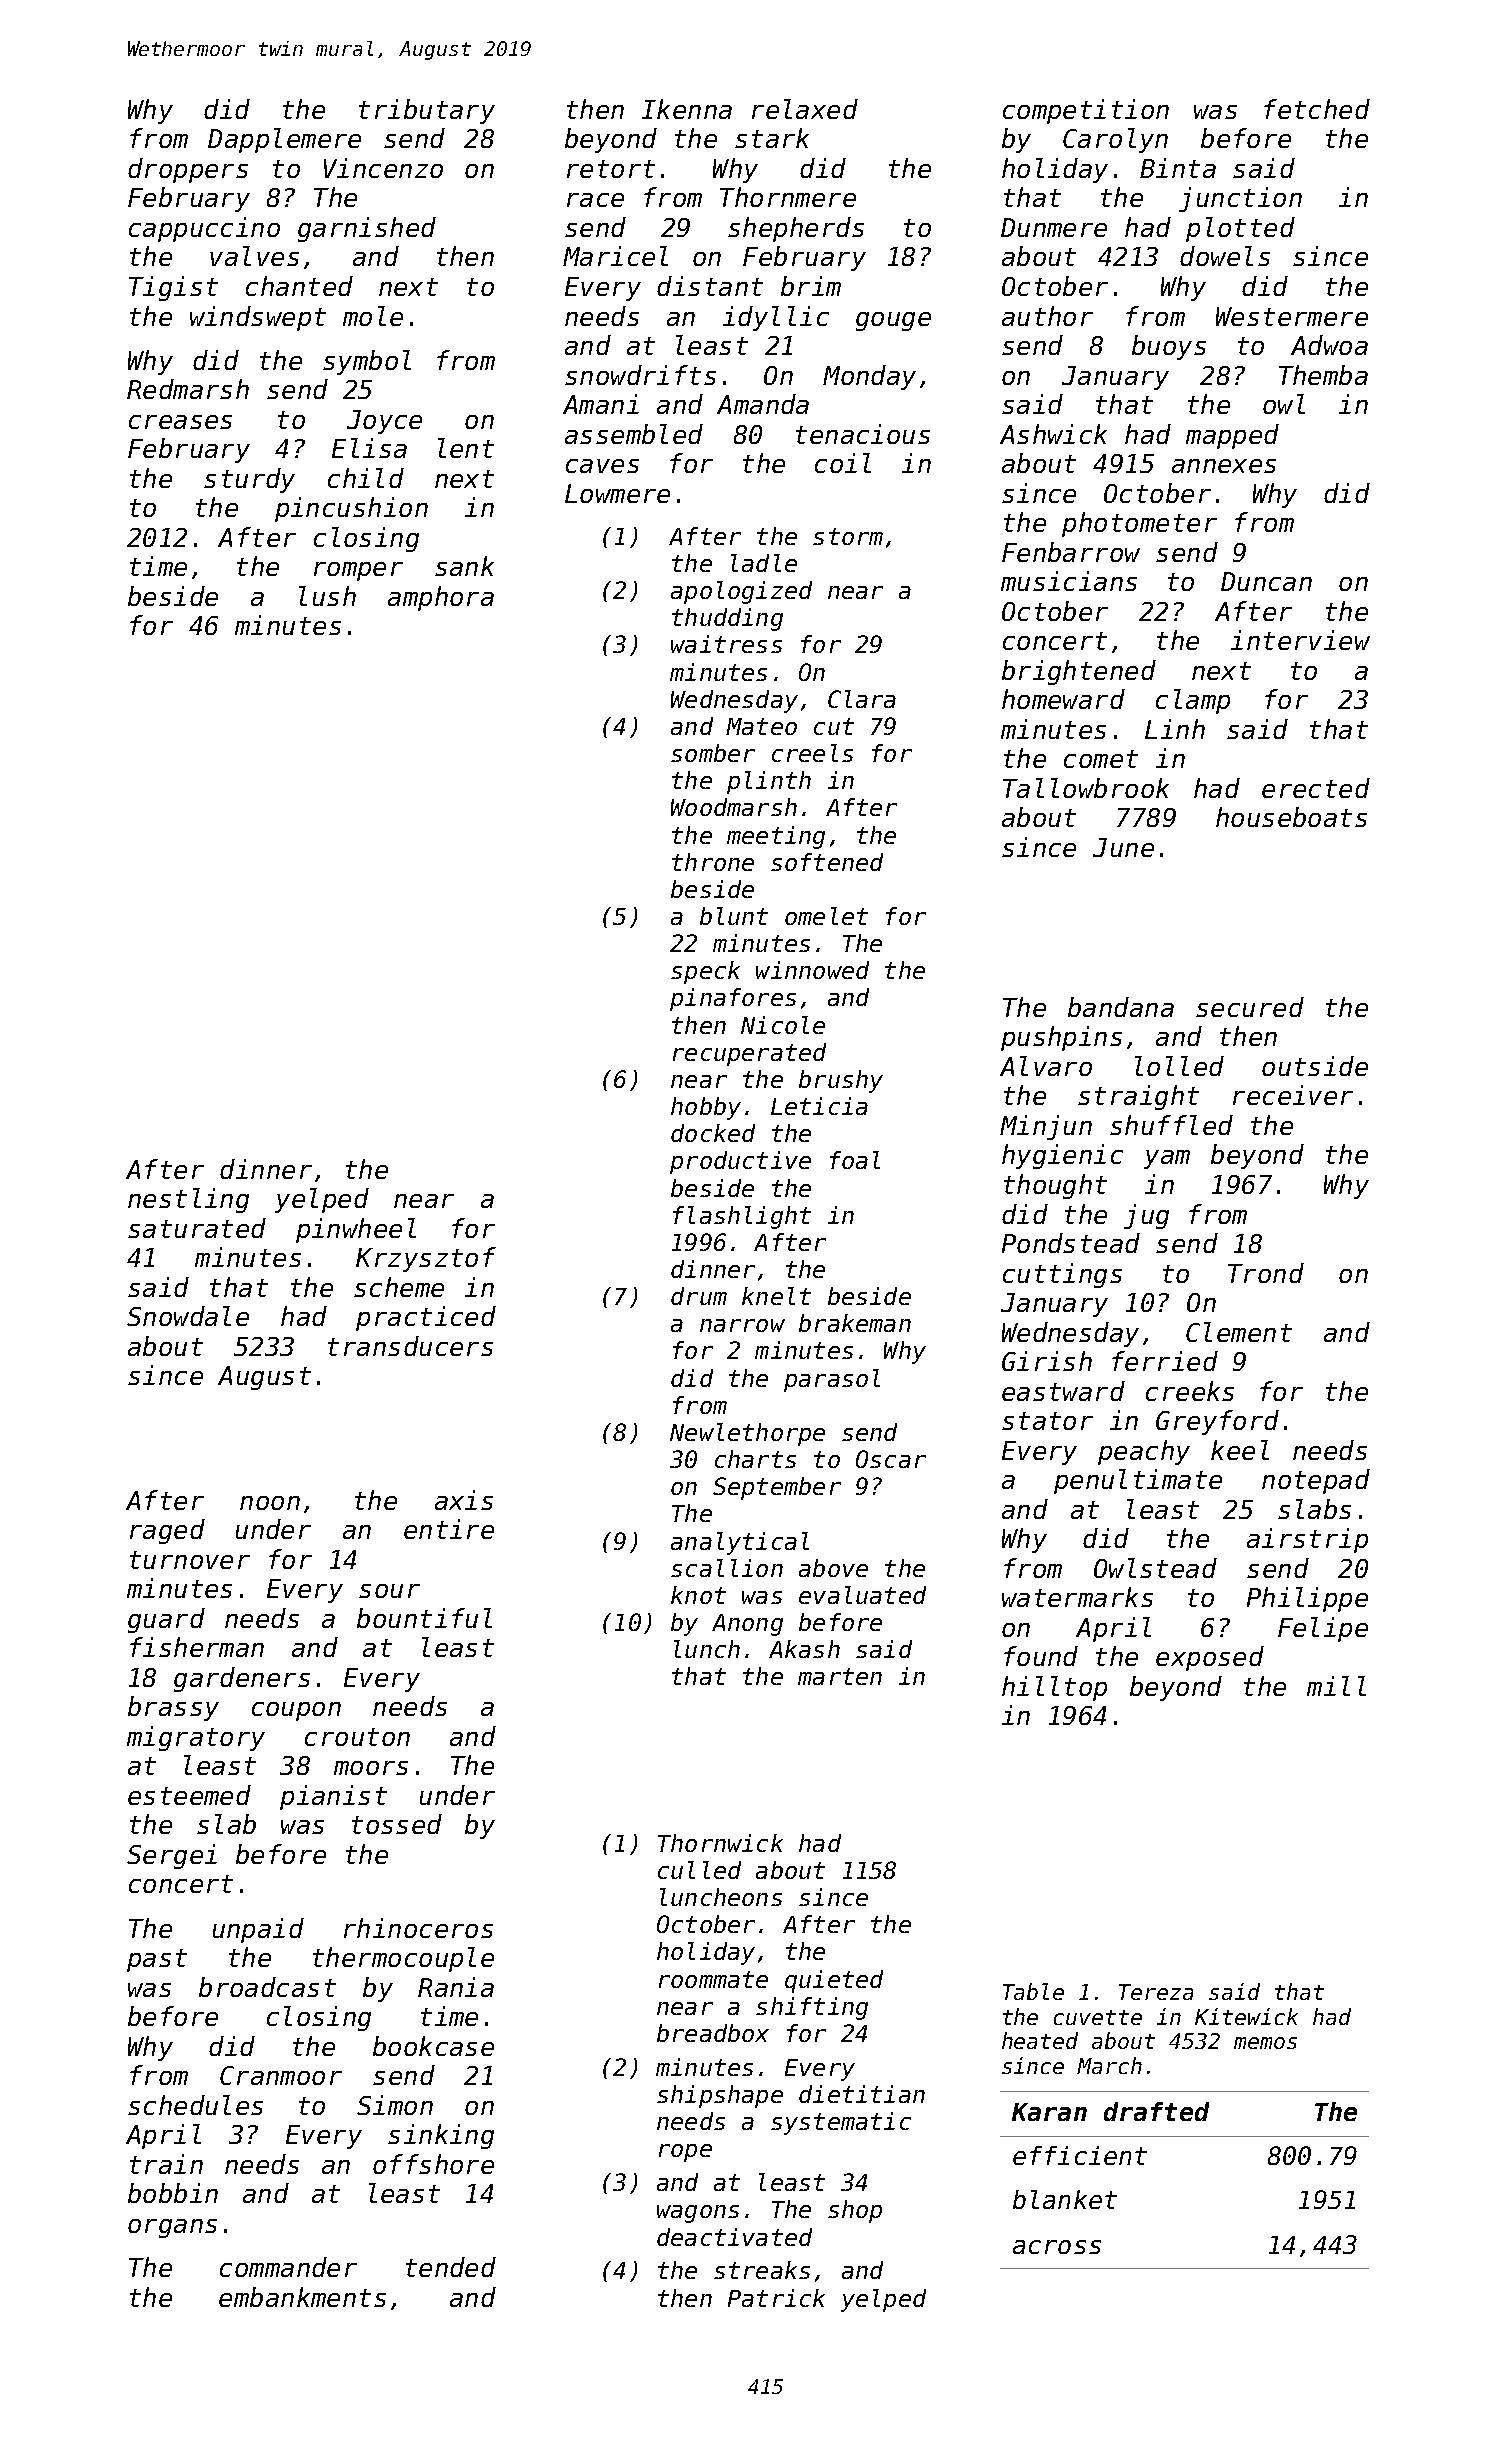 Image resolution: width=1496 pixels, height=2464 pixels. I want to click on exposed, so click(1210, 1658).
